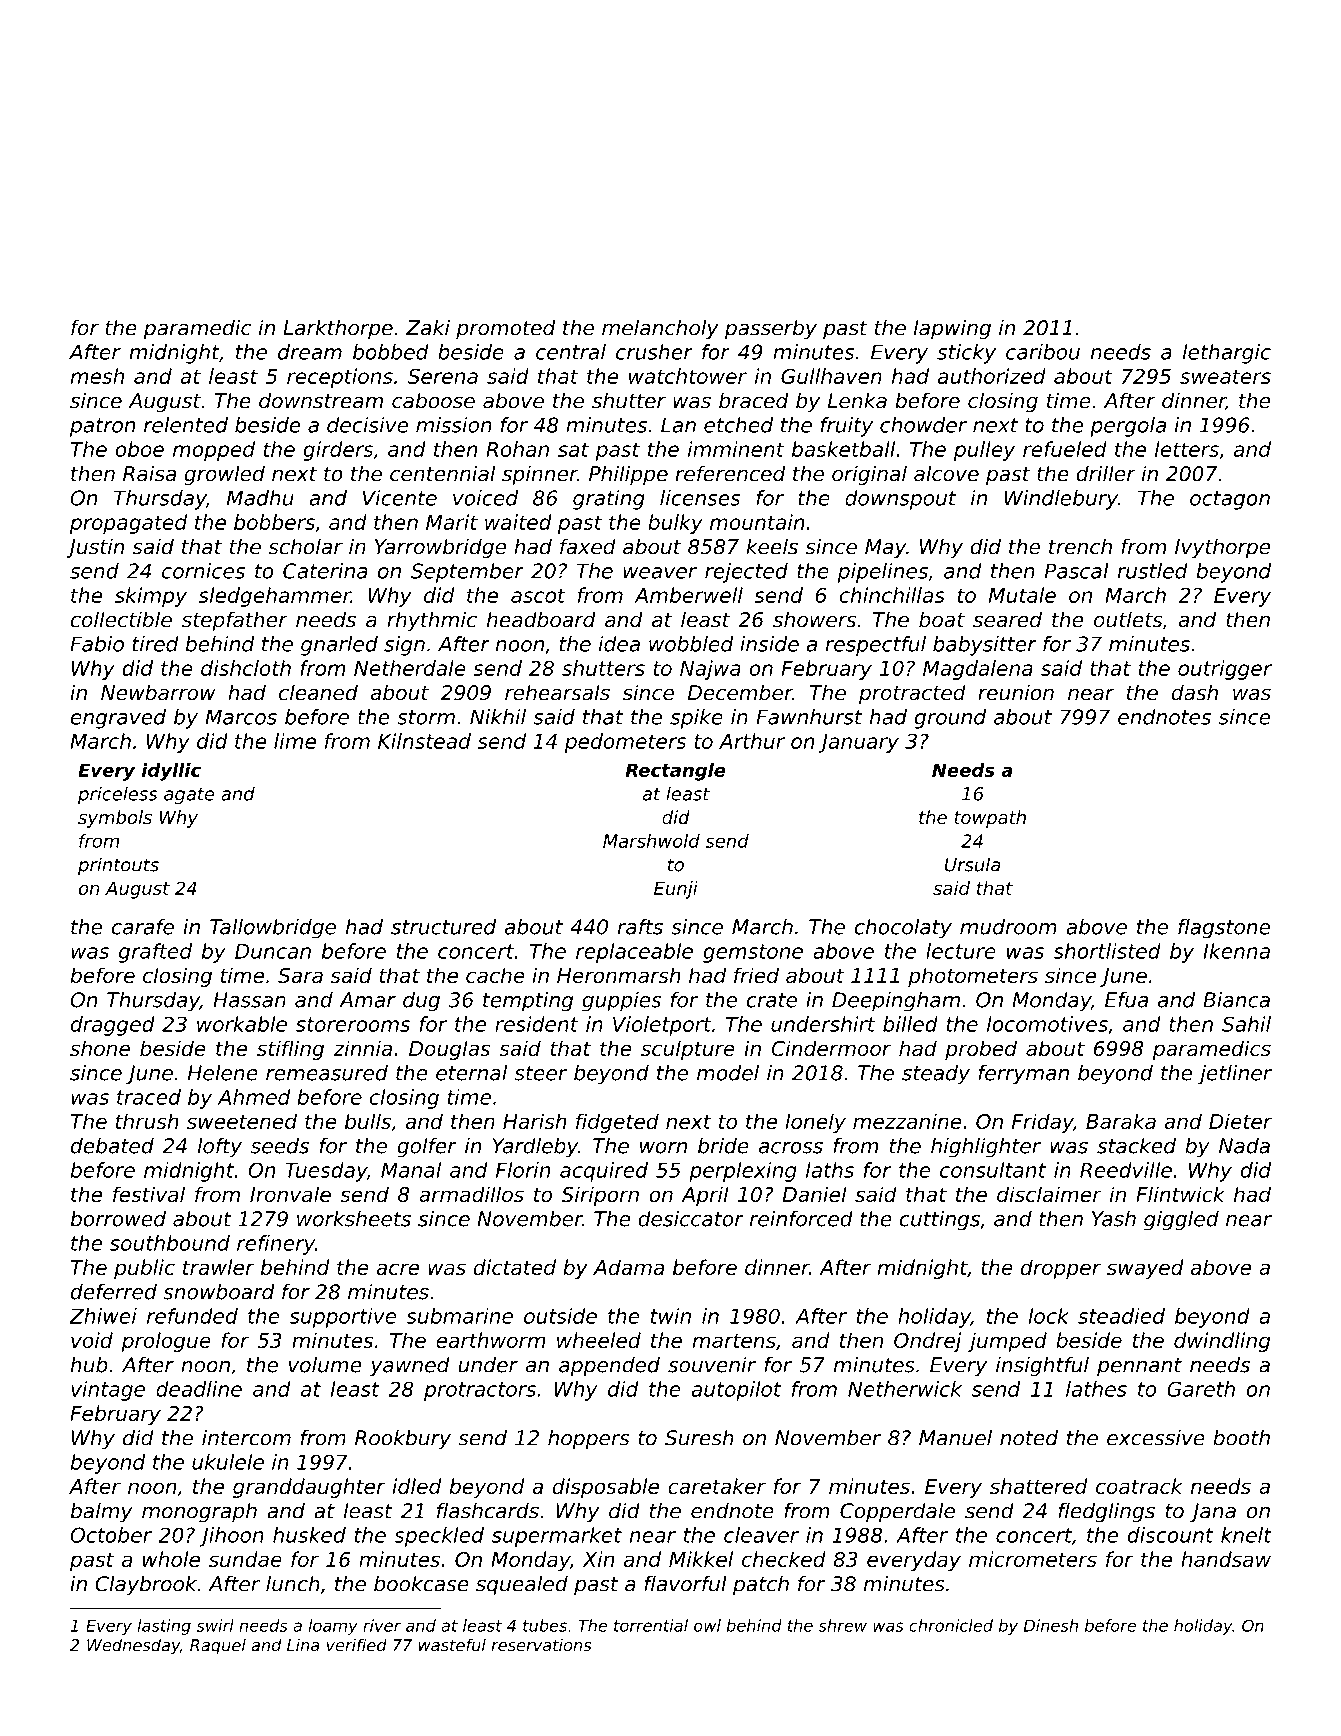  What do you see at coordinates (273, 951) in the screenshot?
I see `Duncan` at bounding box center [273, 951].
